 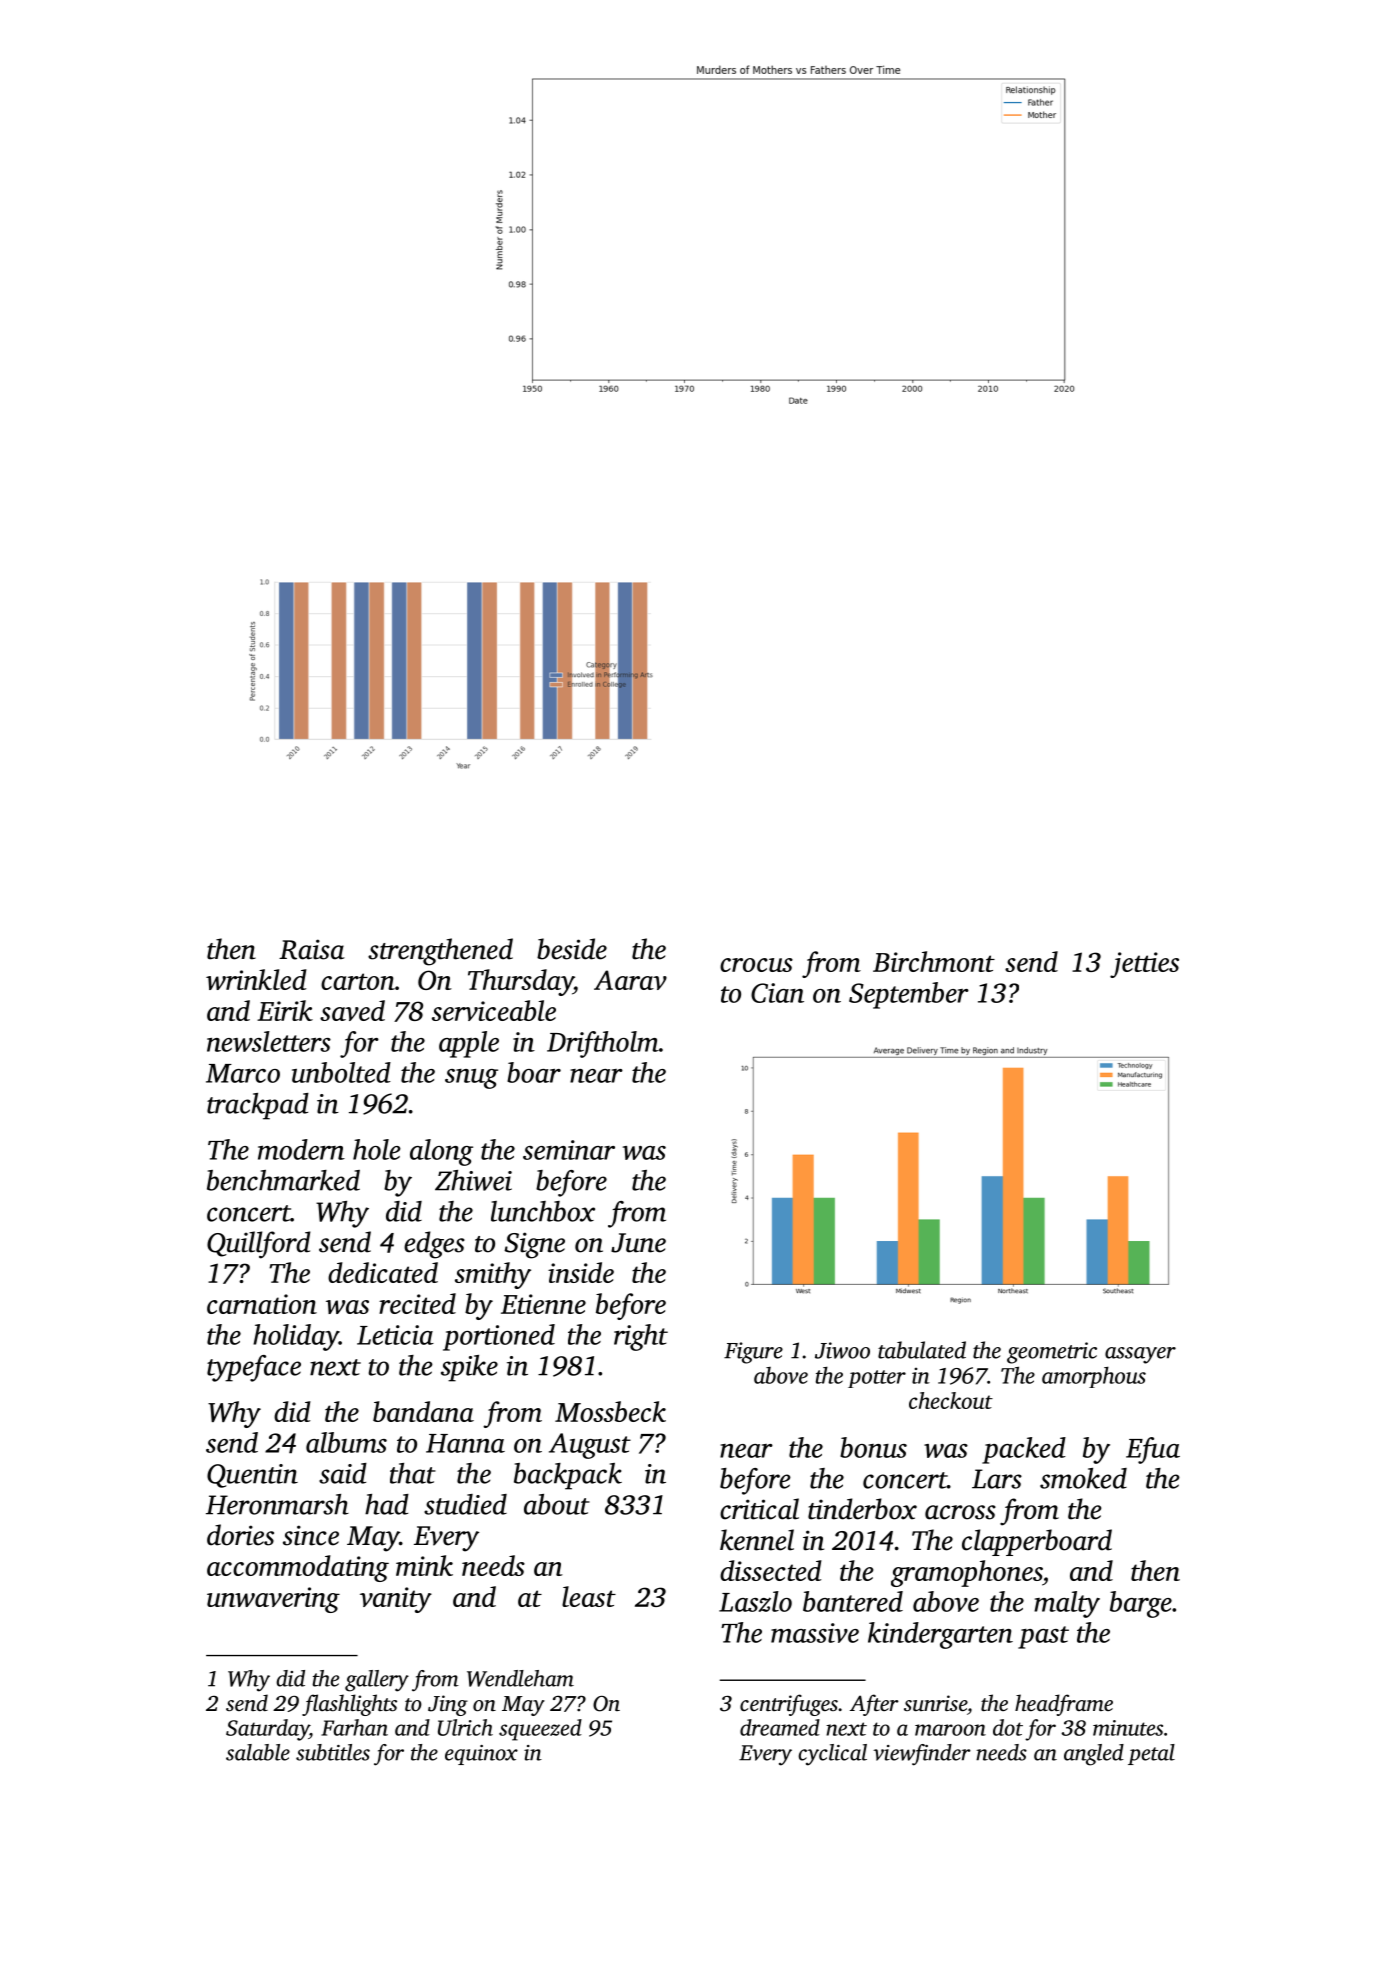 What do you see at coordinates (1140, 1355) in the screenshot?
I see `assayer` at bounding box center [1140, 1355].
